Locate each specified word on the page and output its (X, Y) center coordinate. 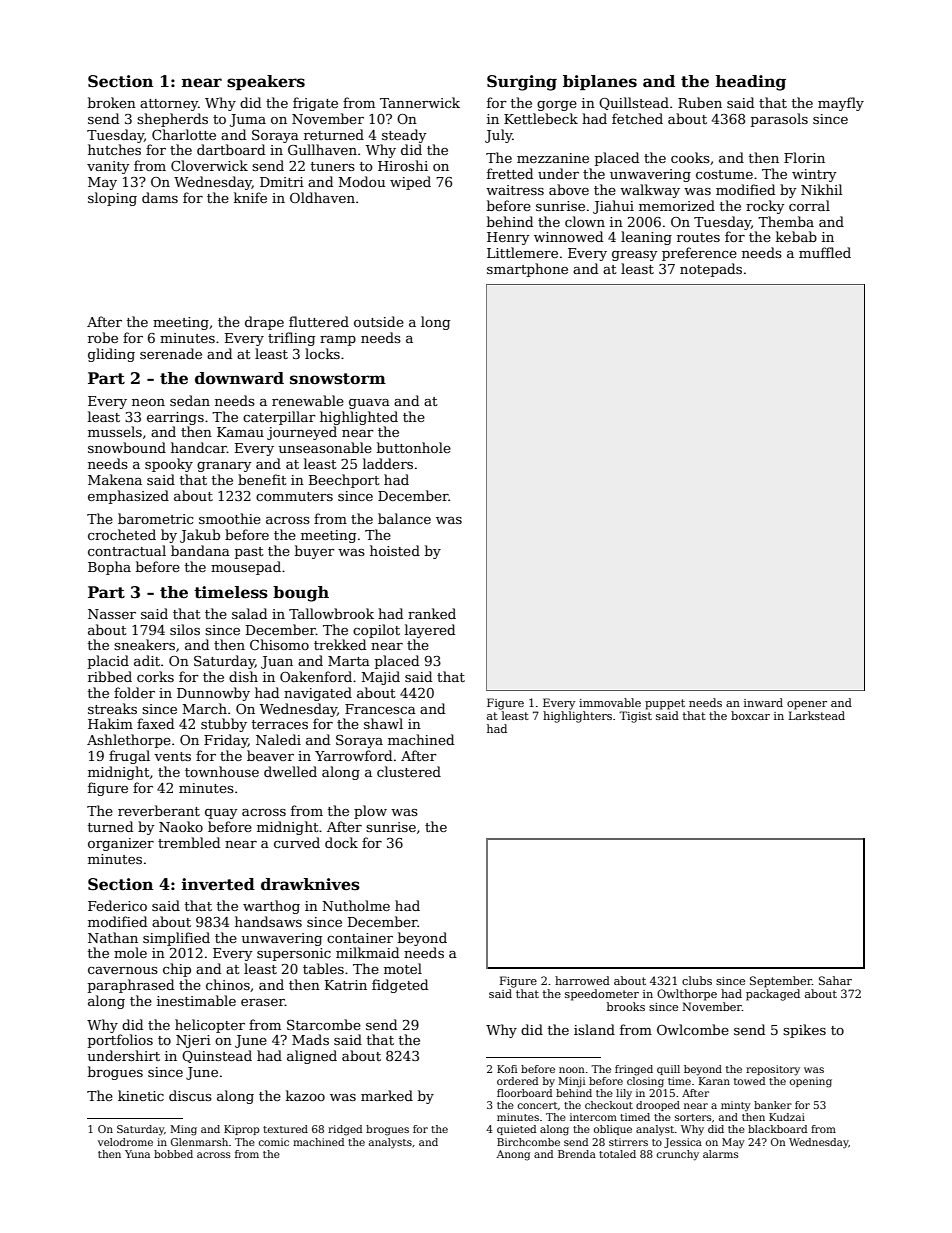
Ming (183, 1130)
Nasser (112, 614)
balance (404, 518)
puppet (665, 704)
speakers (266, 82)
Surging (522, 83)
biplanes (600, 82)
